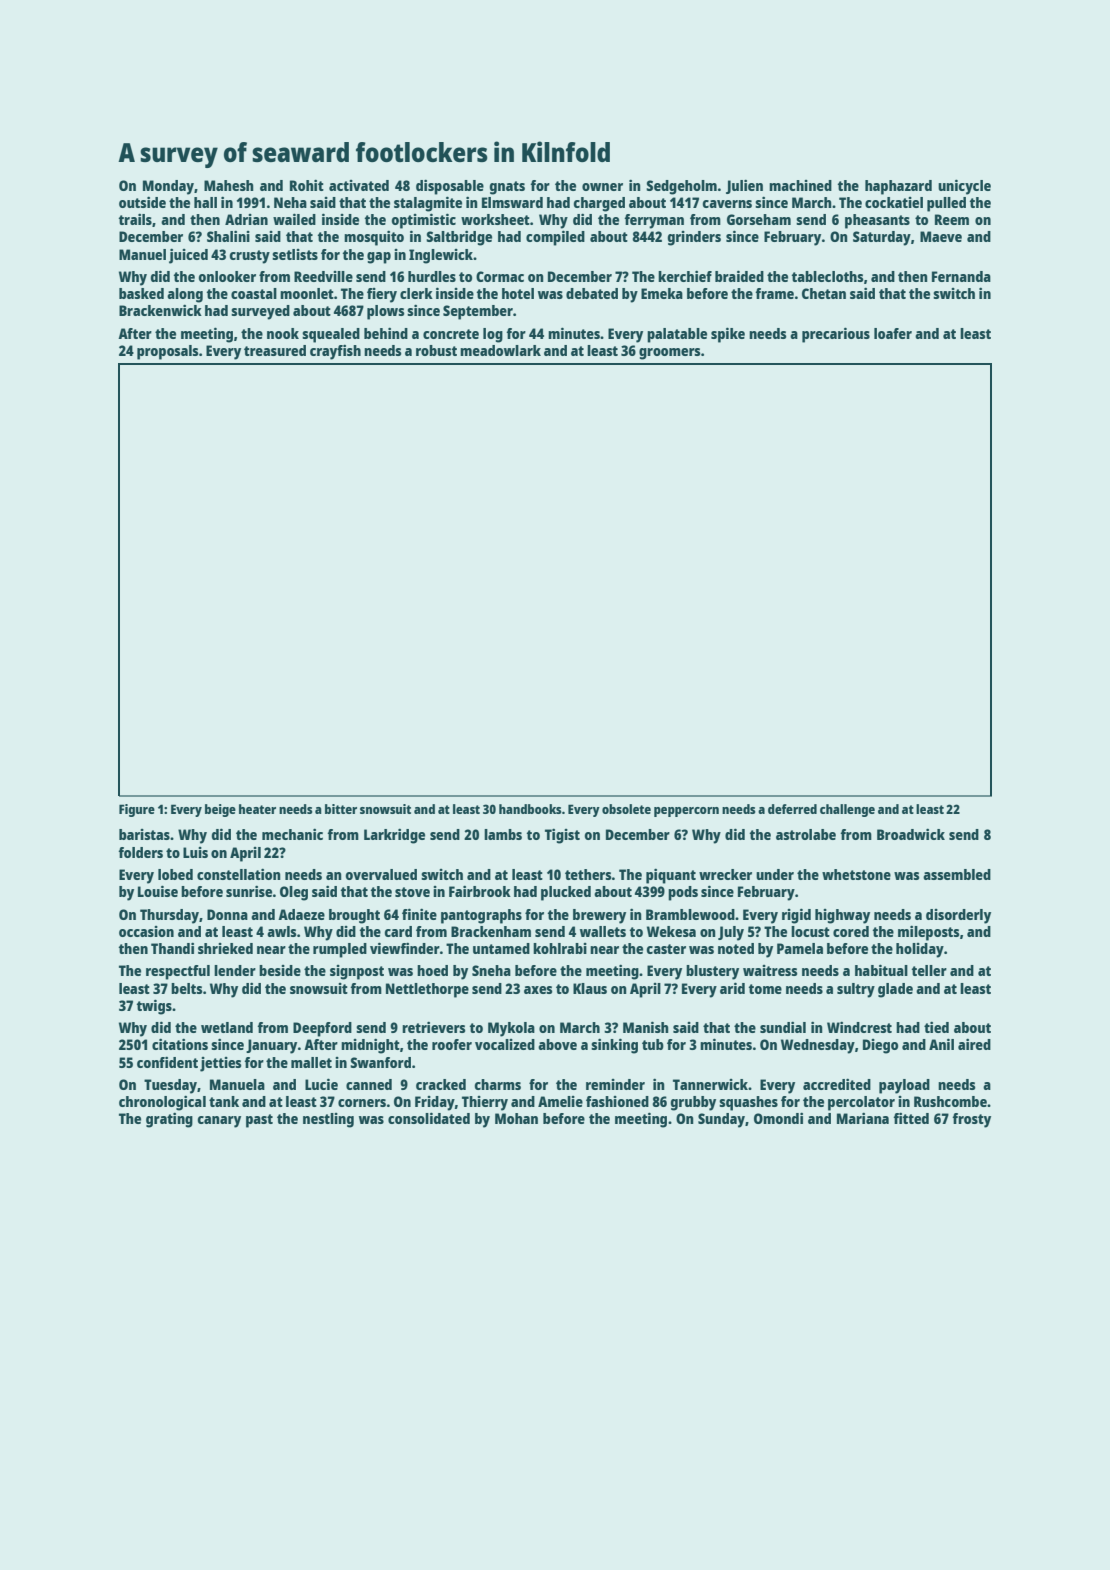  Describe the element at coordinates (836, 335) in the image. I see `precarious` at that location.
